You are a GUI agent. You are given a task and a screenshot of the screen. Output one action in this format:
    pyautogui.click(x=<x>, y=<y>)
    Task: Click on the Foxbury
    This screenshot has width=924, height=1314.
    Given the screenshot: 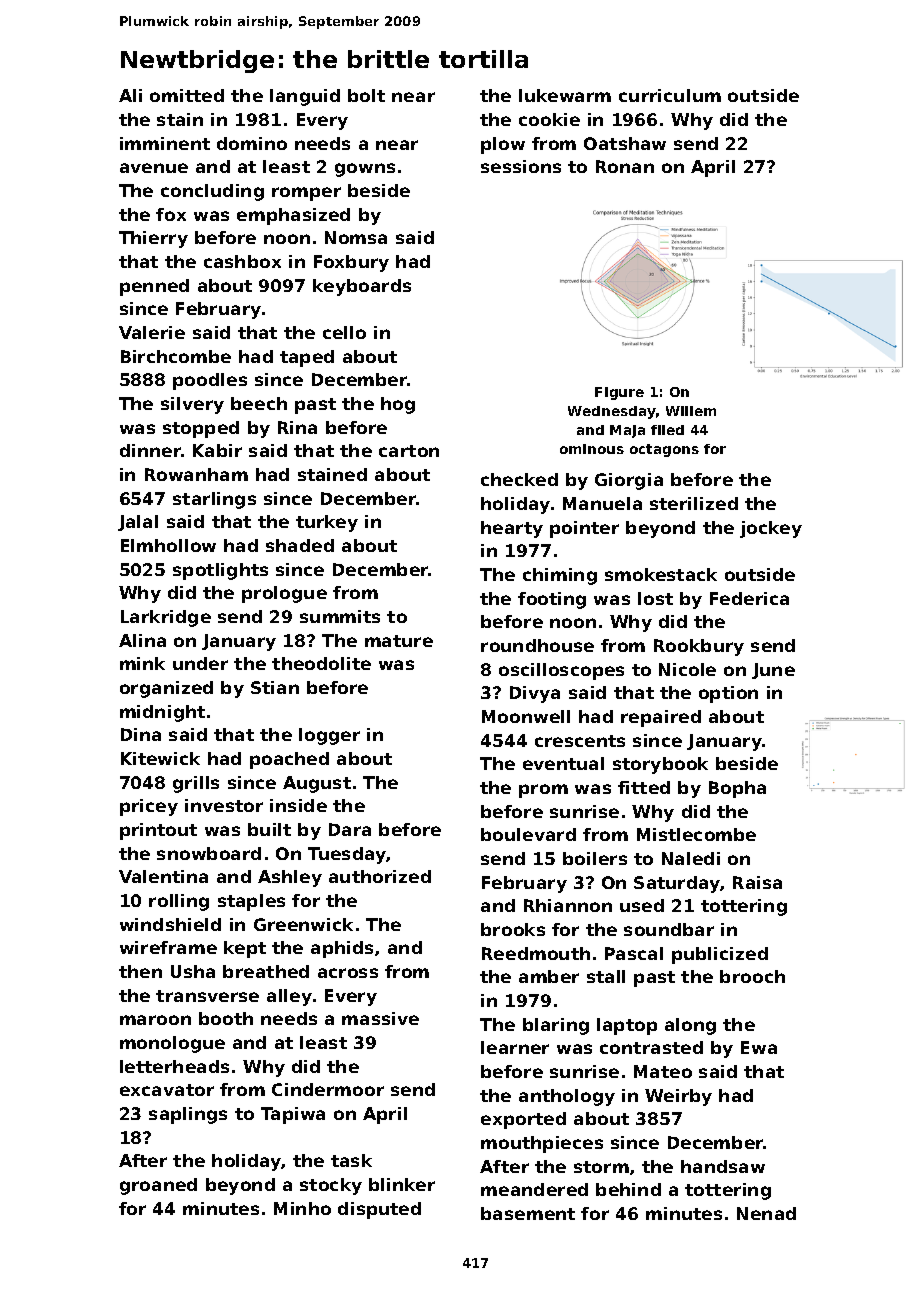 What is the action you would take?
    pyautogui.click(x=351, y=263)
